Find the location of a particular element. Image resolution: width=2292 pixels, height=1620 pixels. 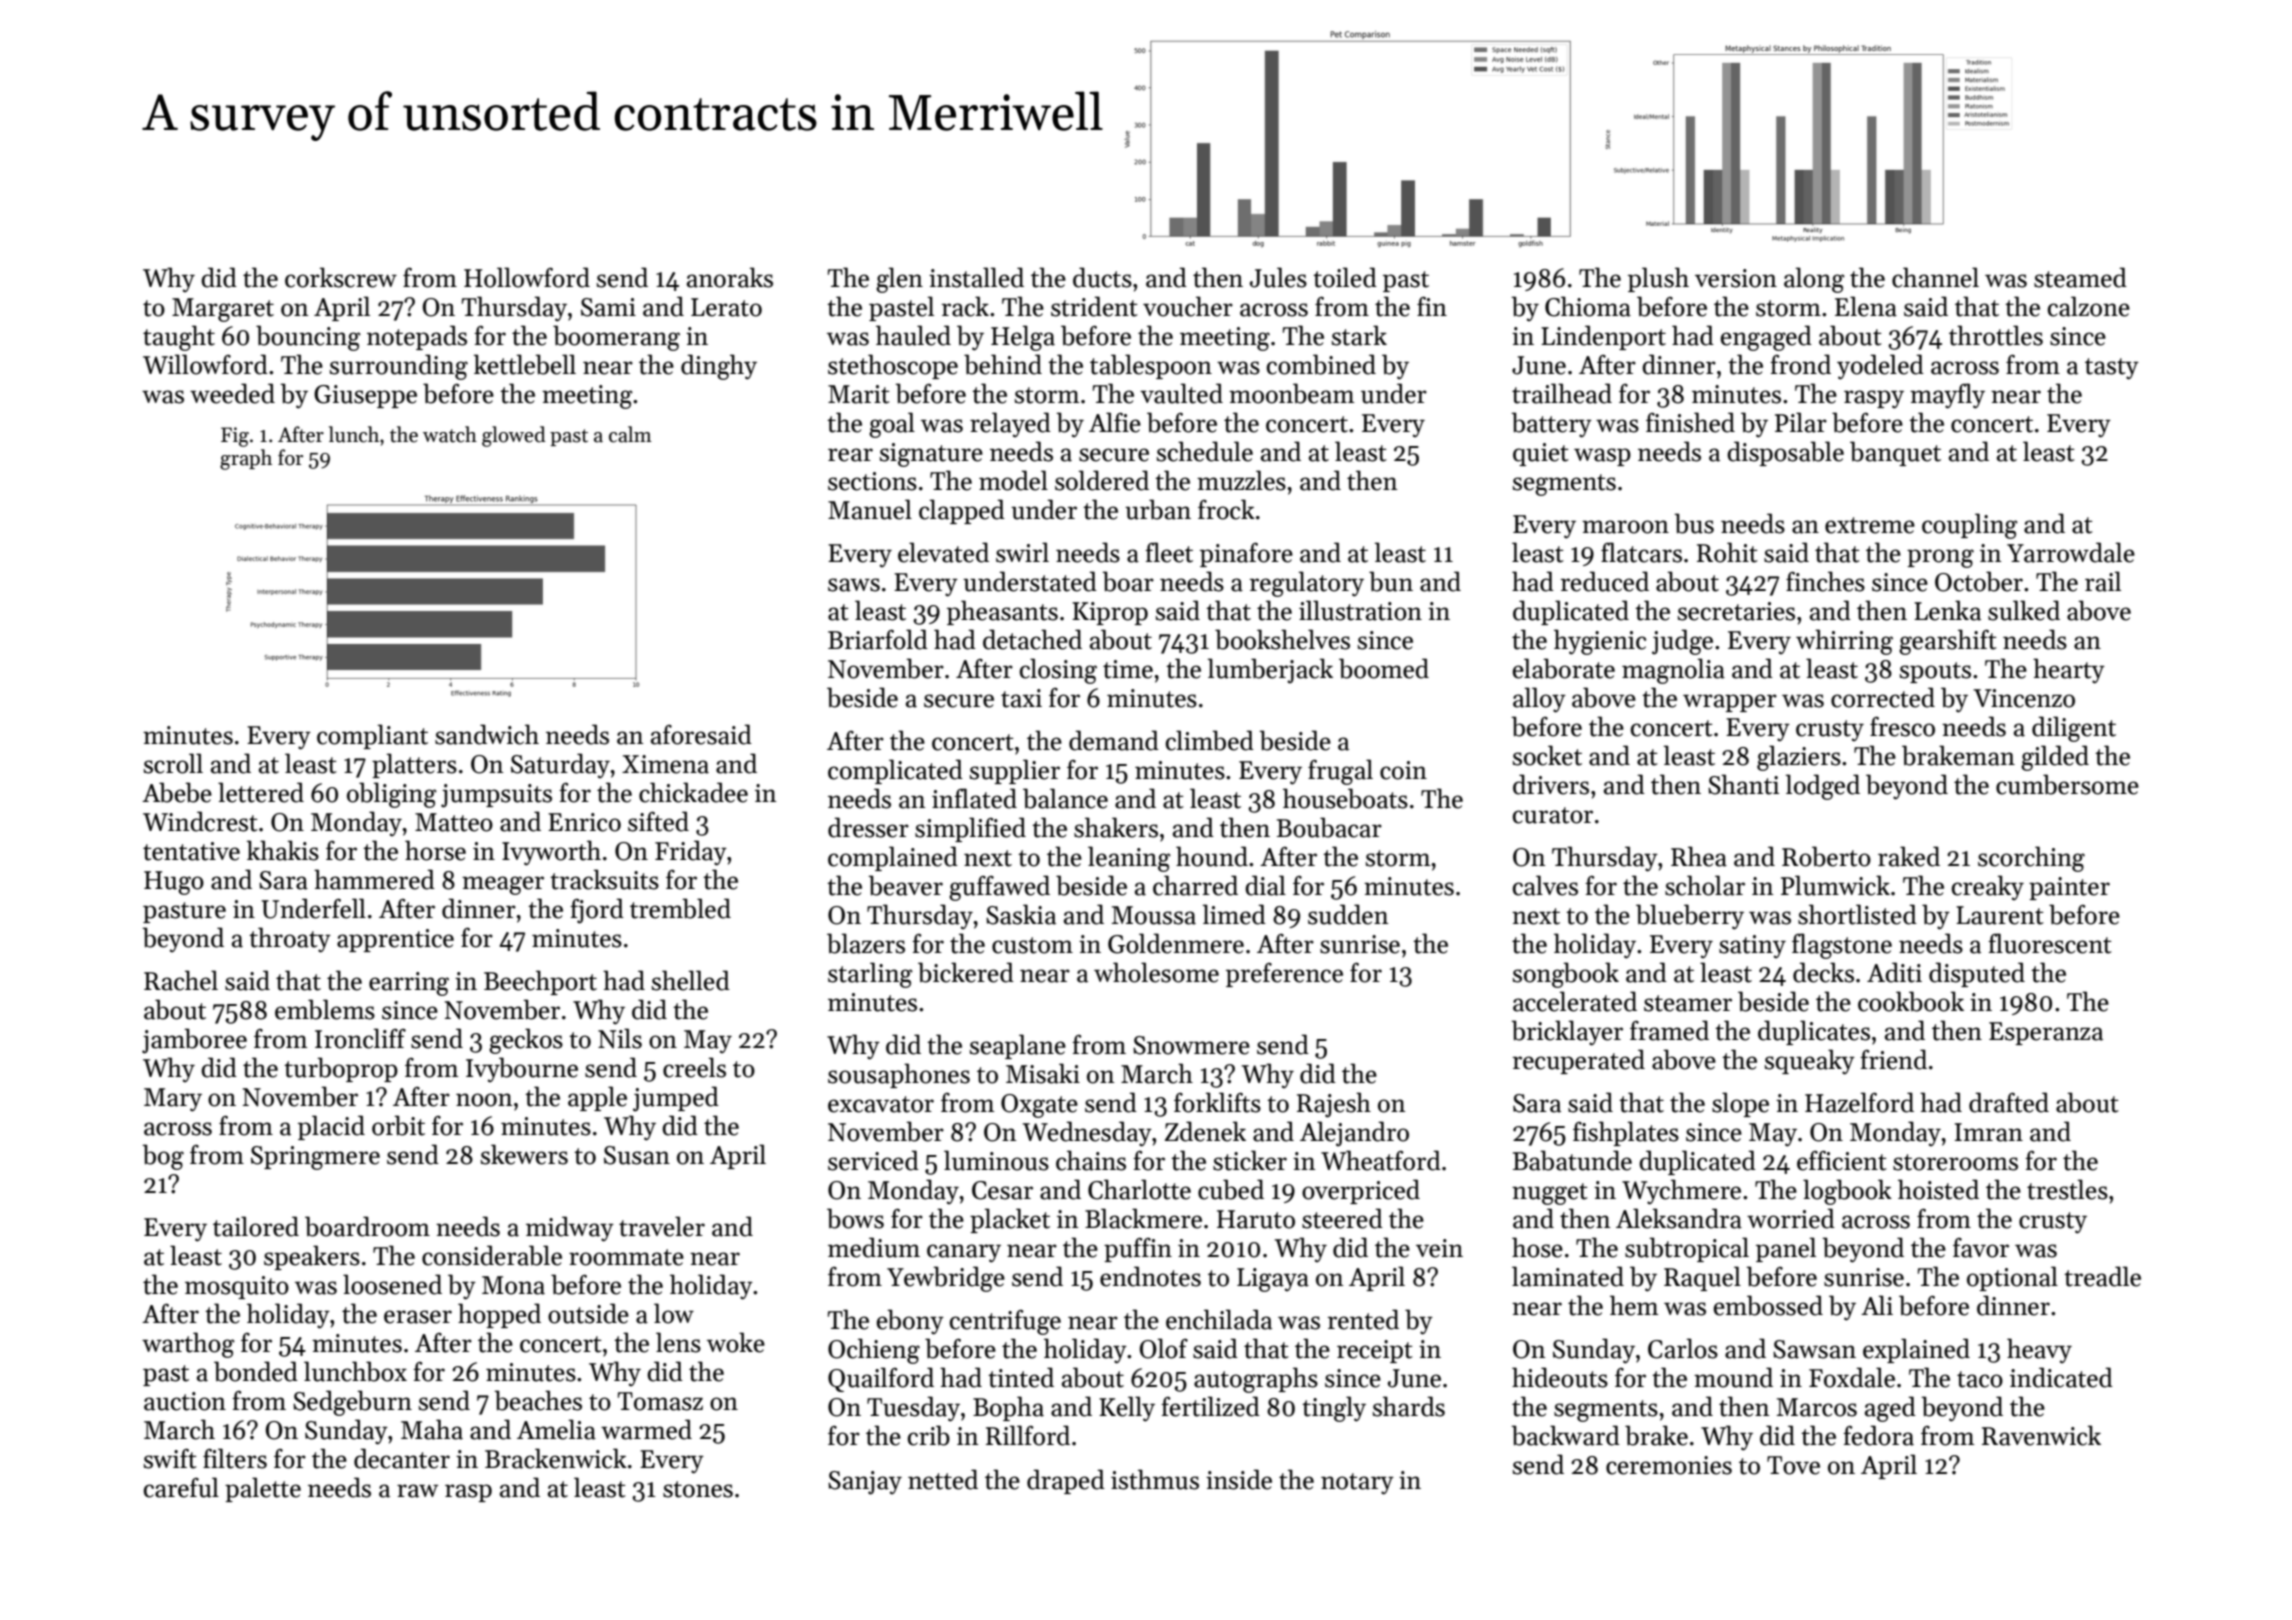

stones is located at coordinates (698, 1489).
